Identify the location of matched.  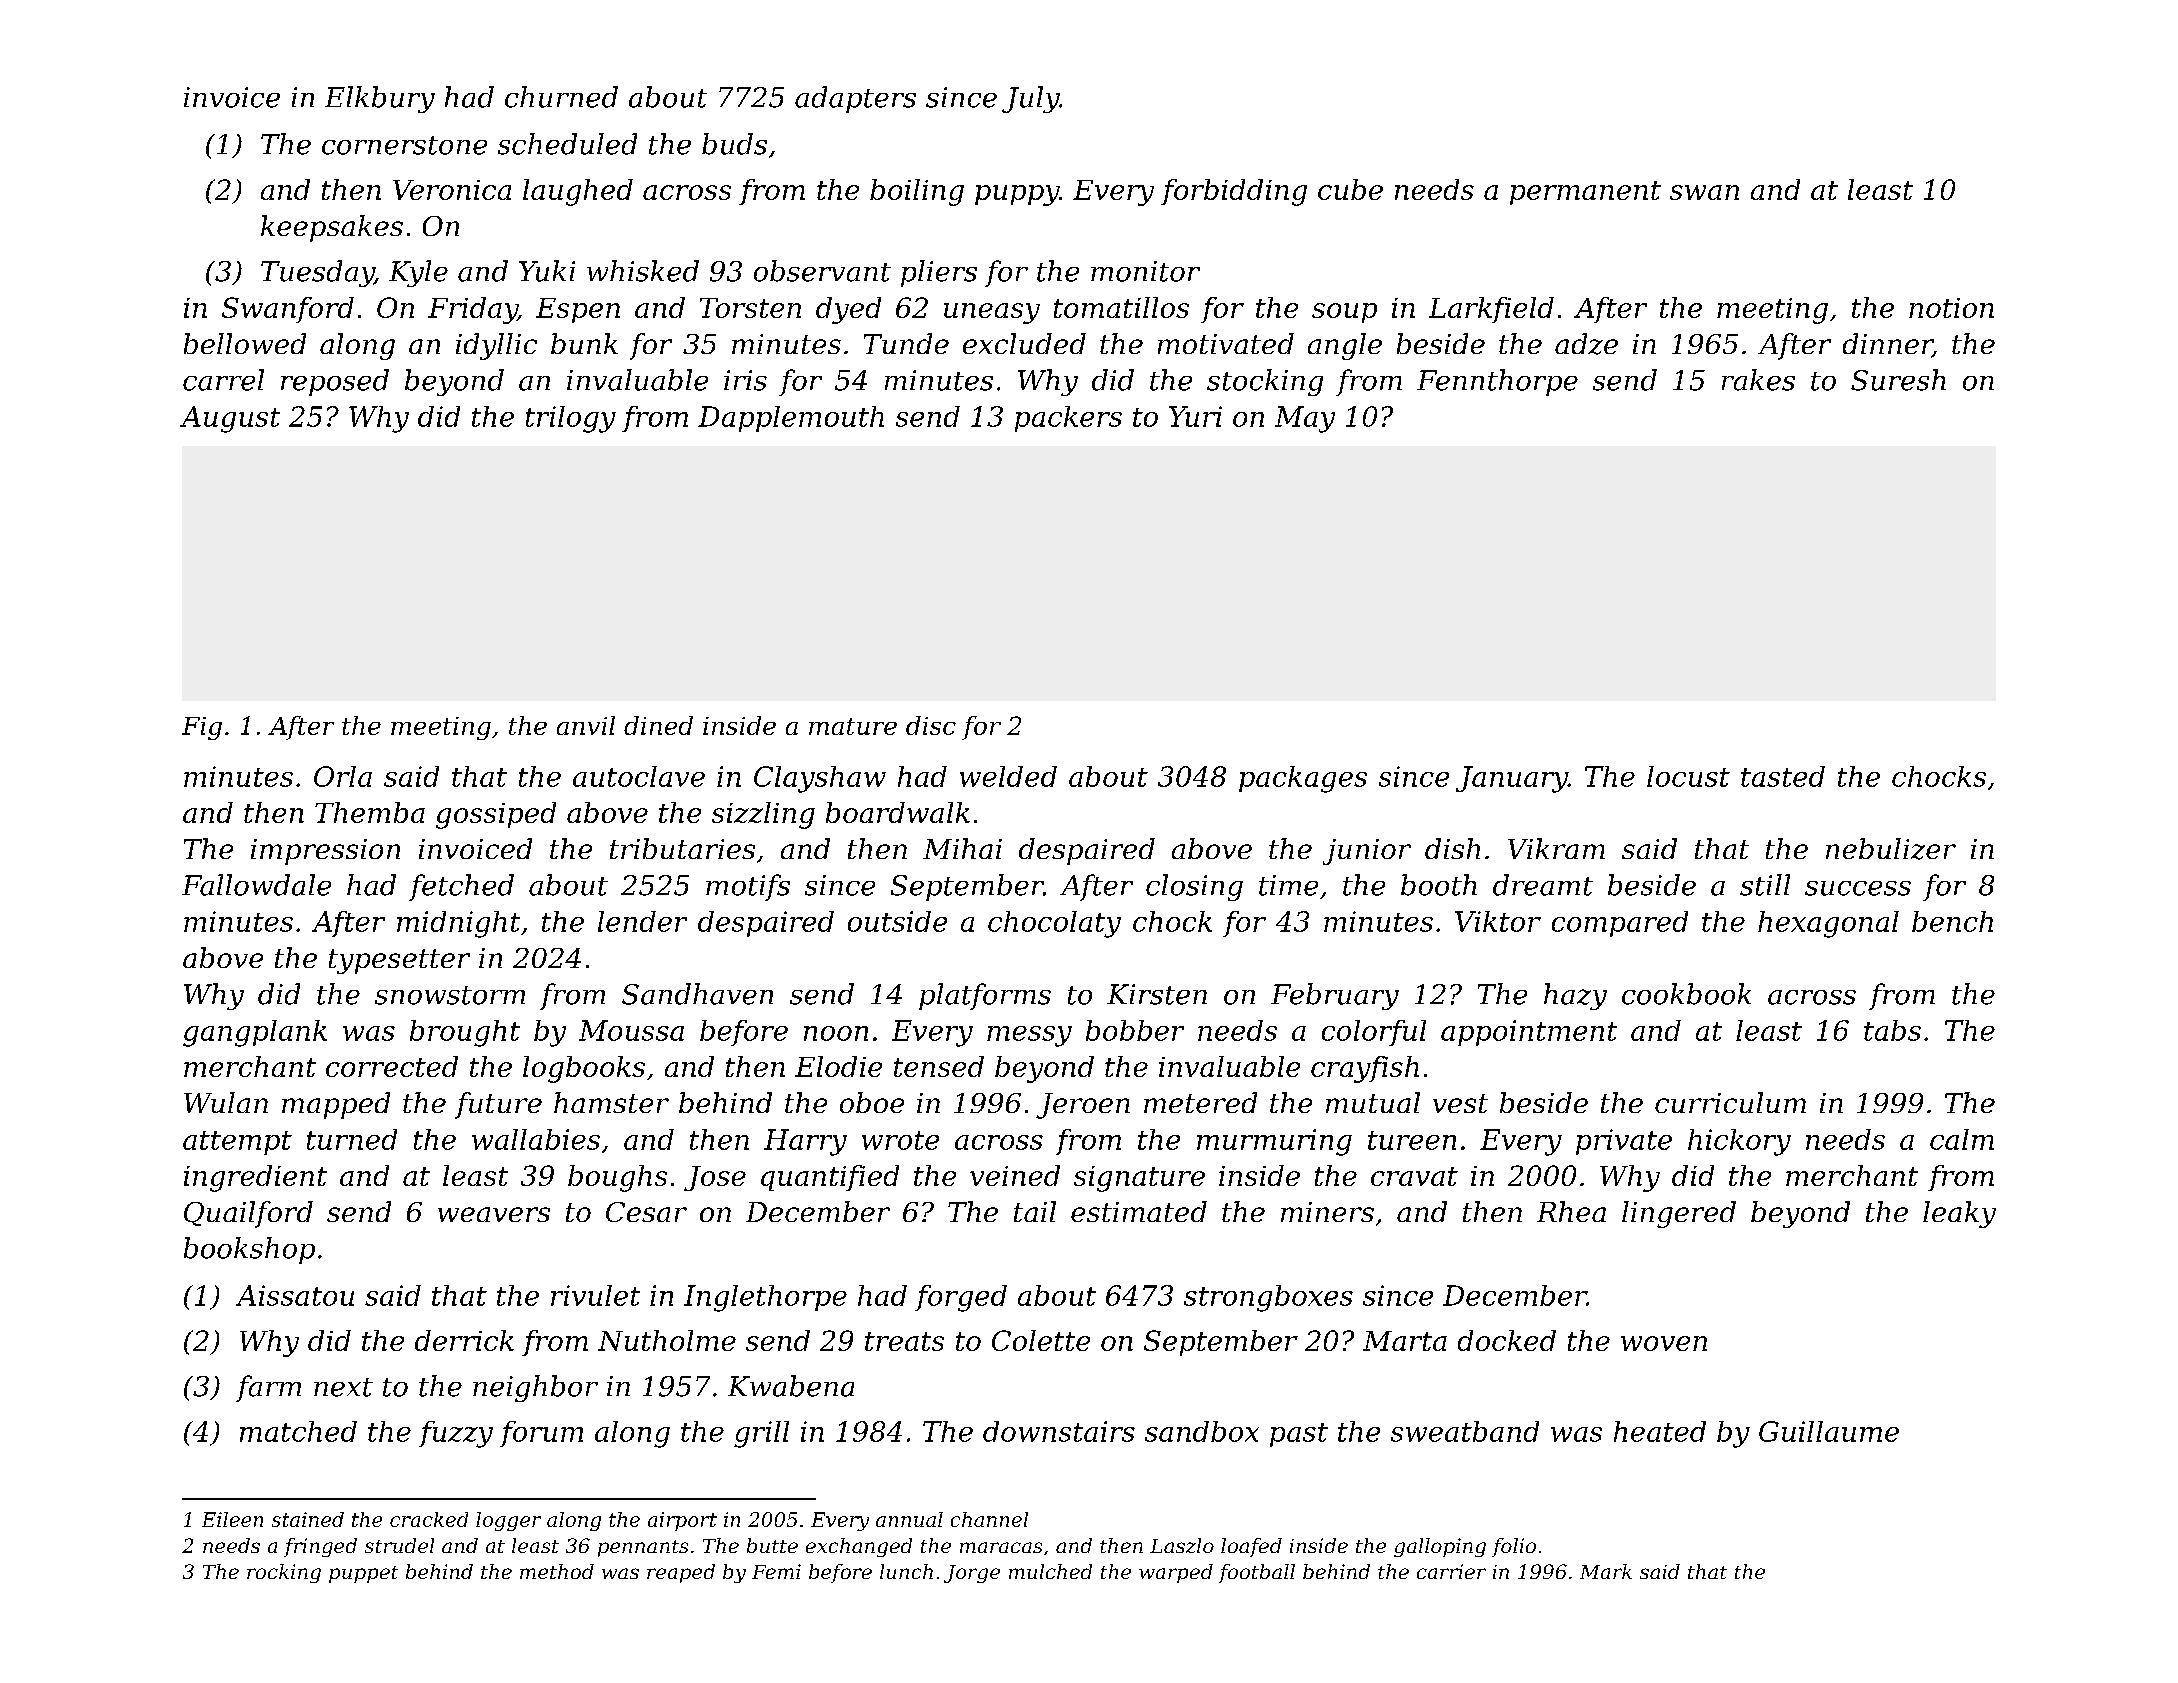
(298, 1431).
